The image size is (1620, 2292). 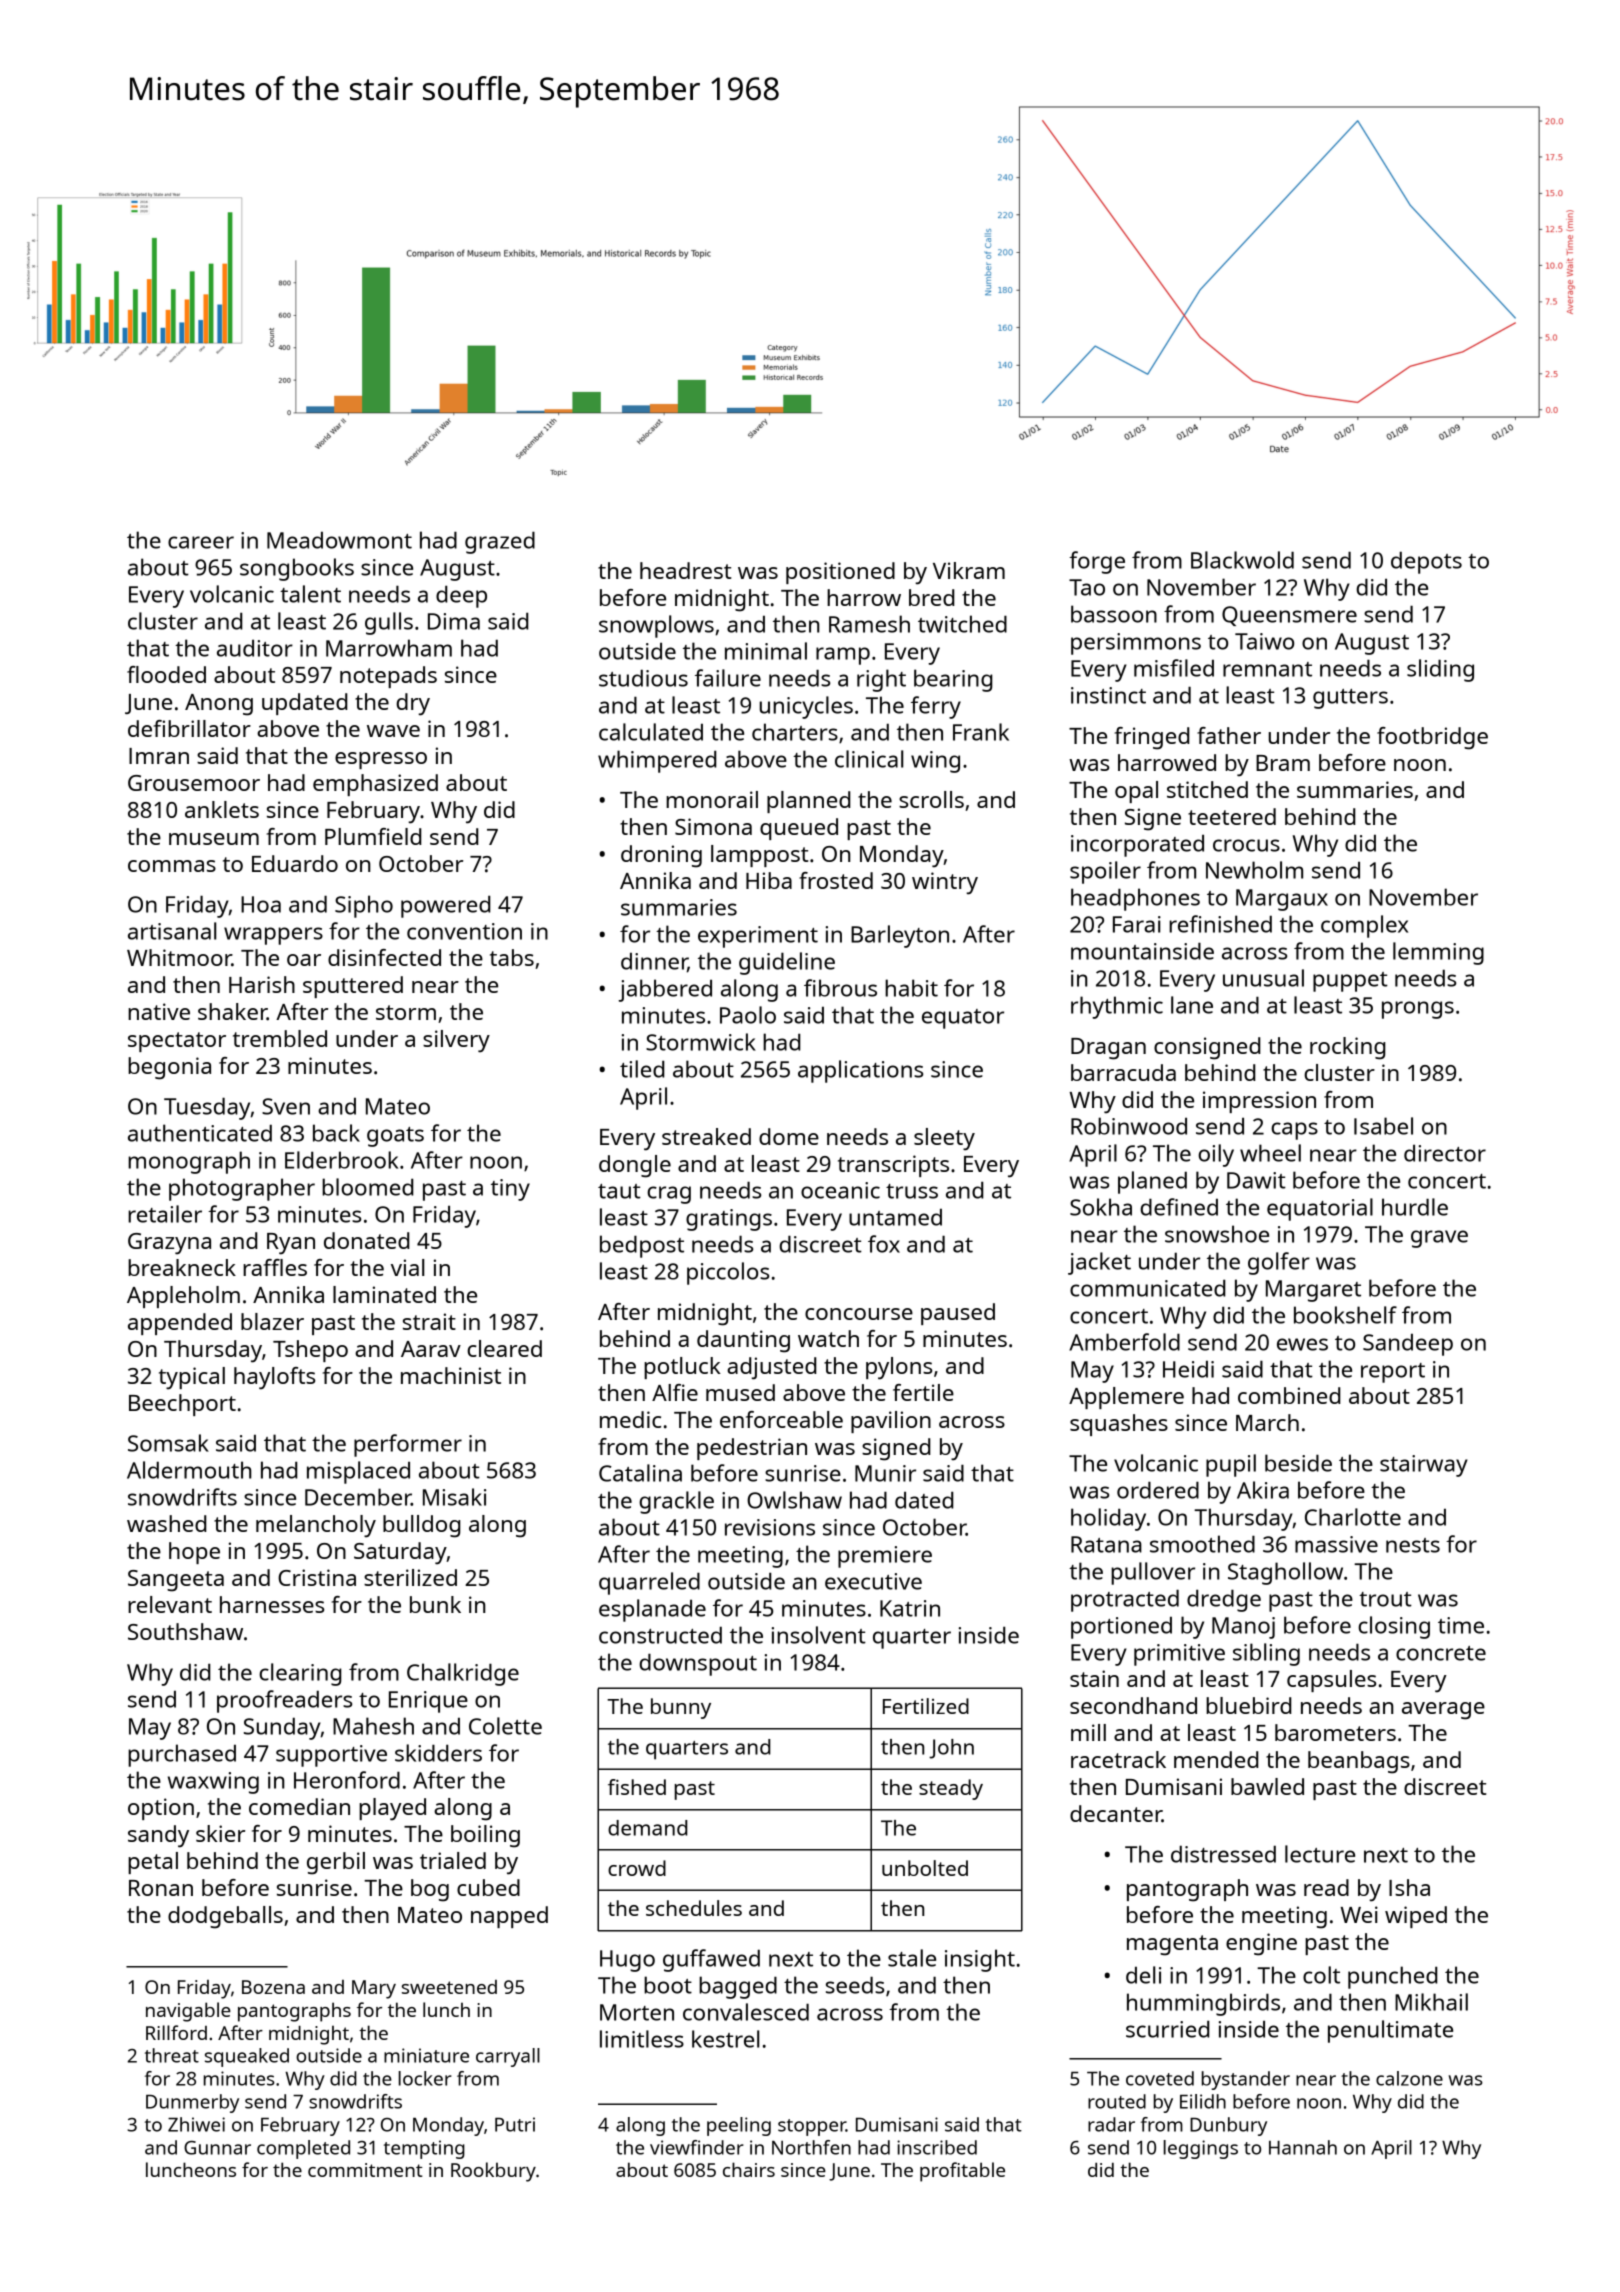 What do you see at coordinates (1441, 1653) in the image?
I see `concrete` at bounding box center [1441, 1653].
